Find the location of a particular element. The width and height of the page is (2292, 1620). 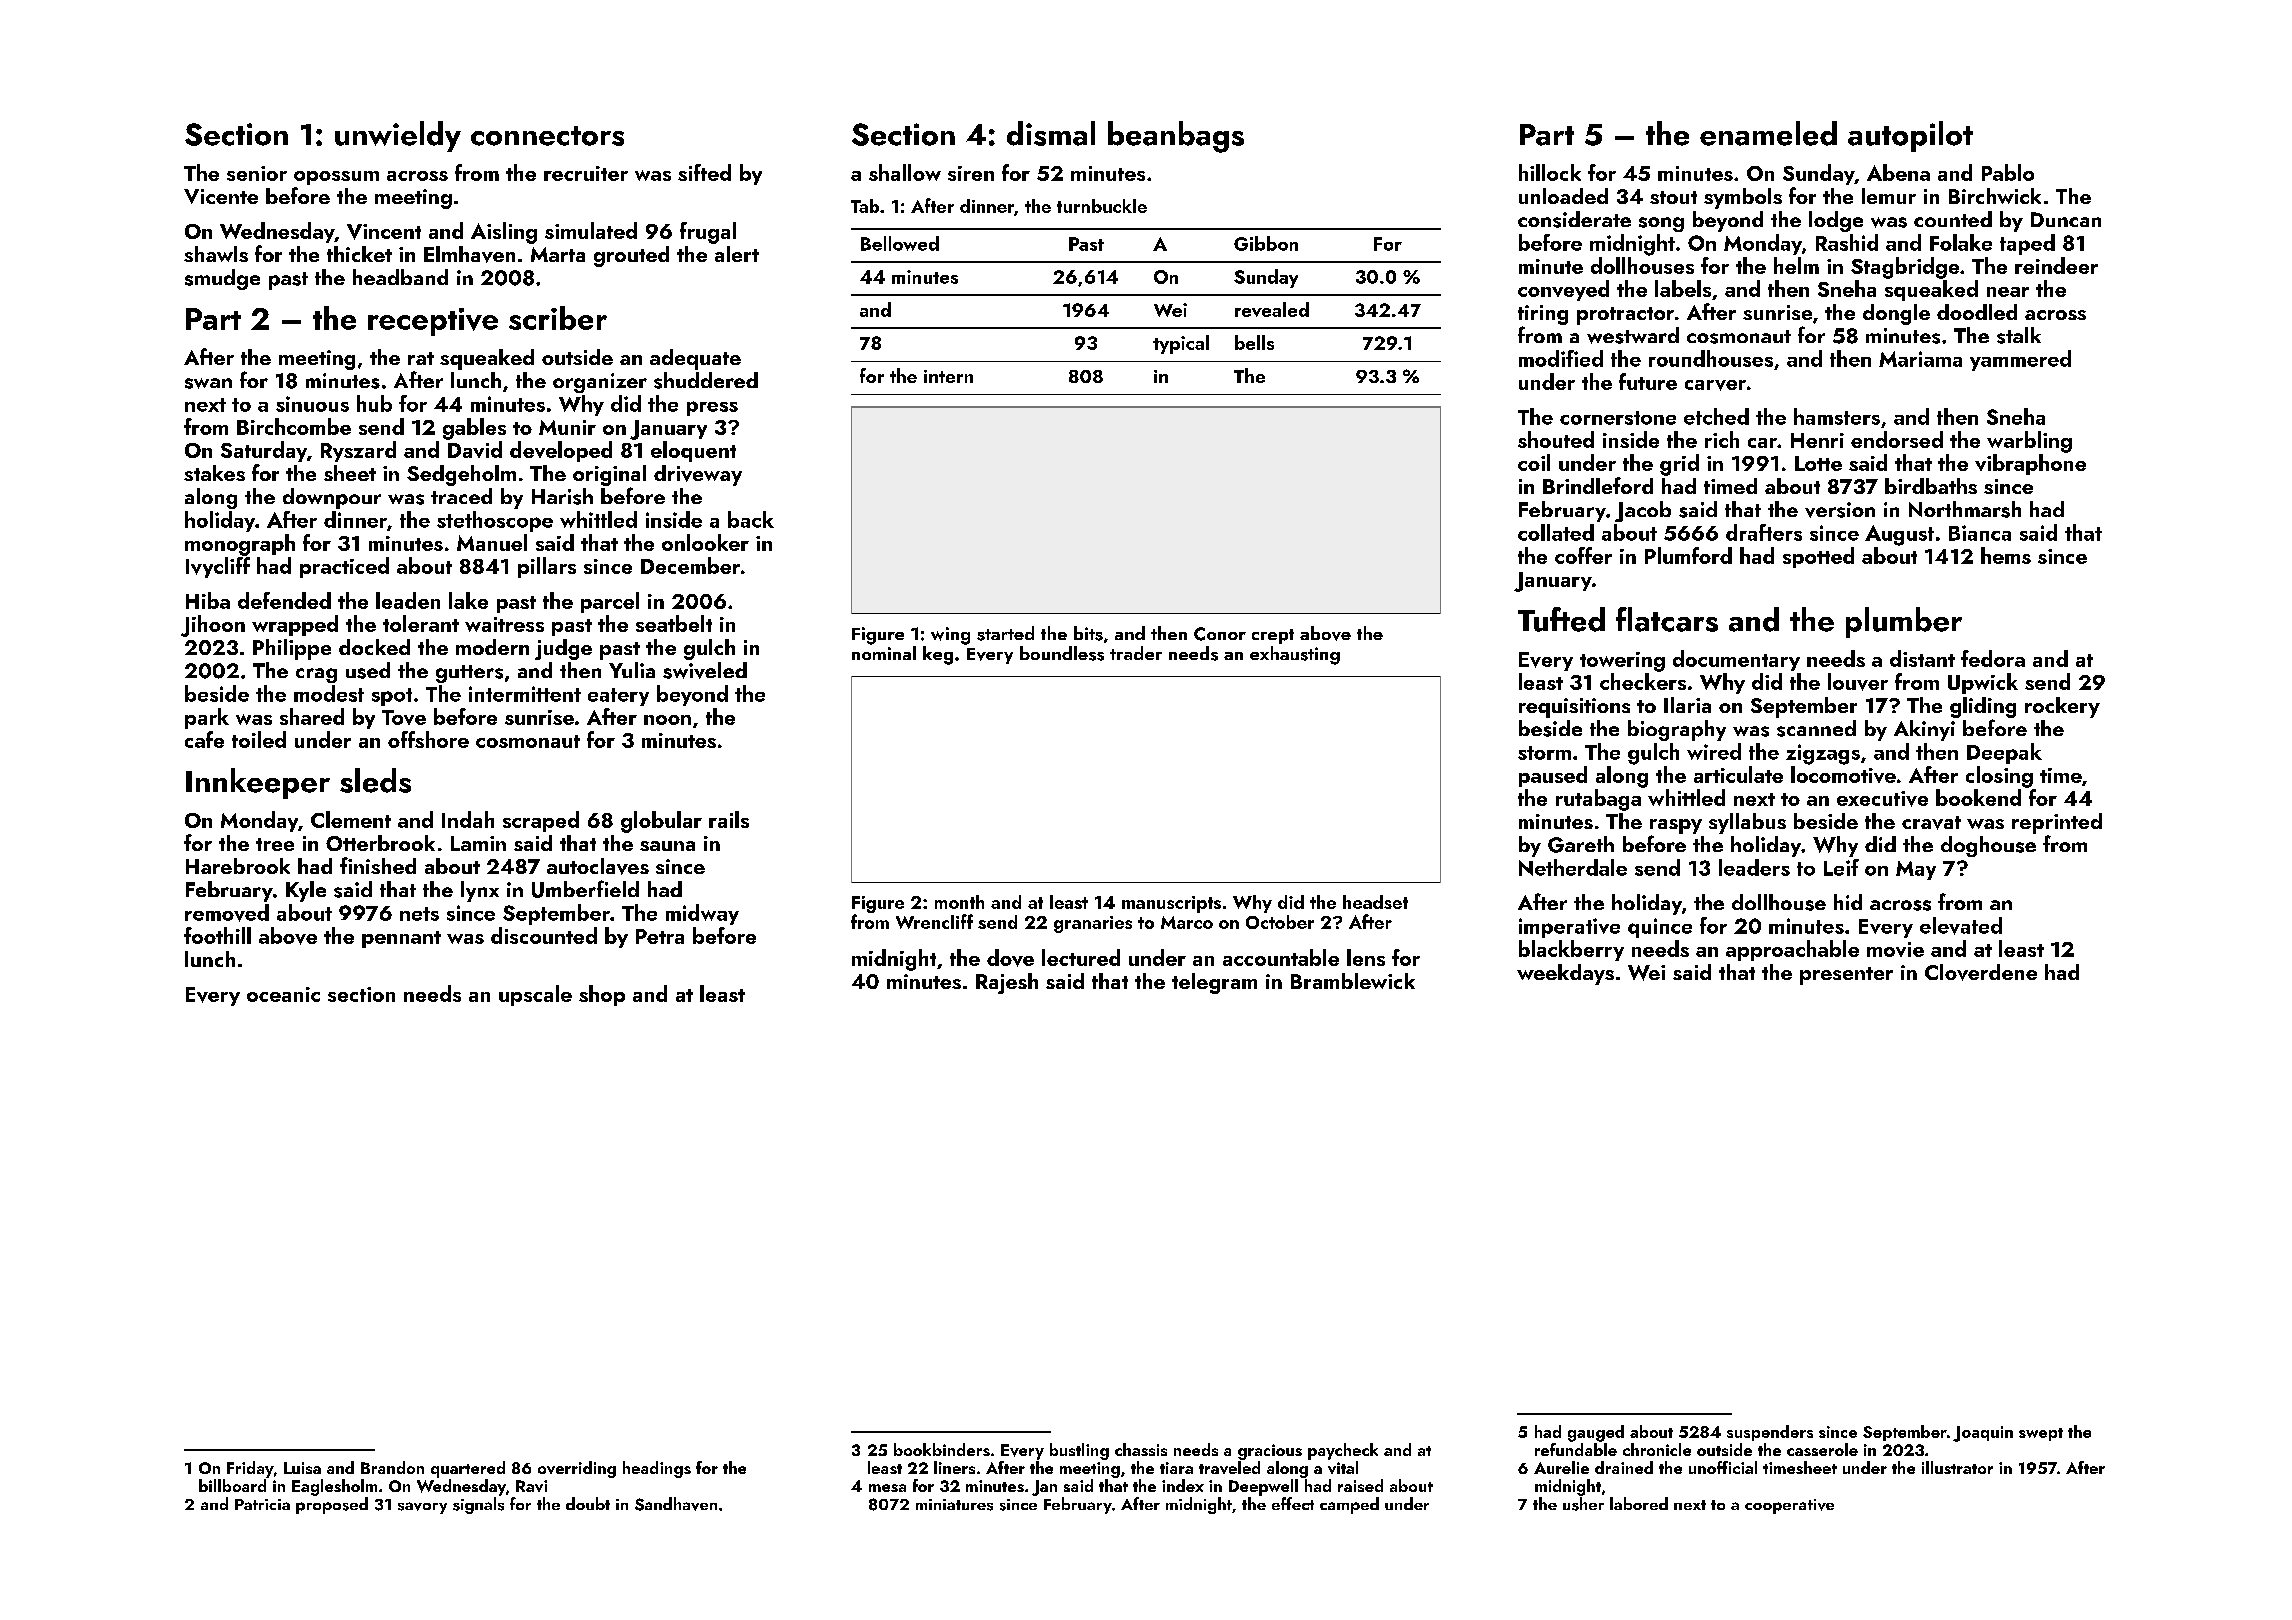

plumber is located at coordinates (1904, 622).
